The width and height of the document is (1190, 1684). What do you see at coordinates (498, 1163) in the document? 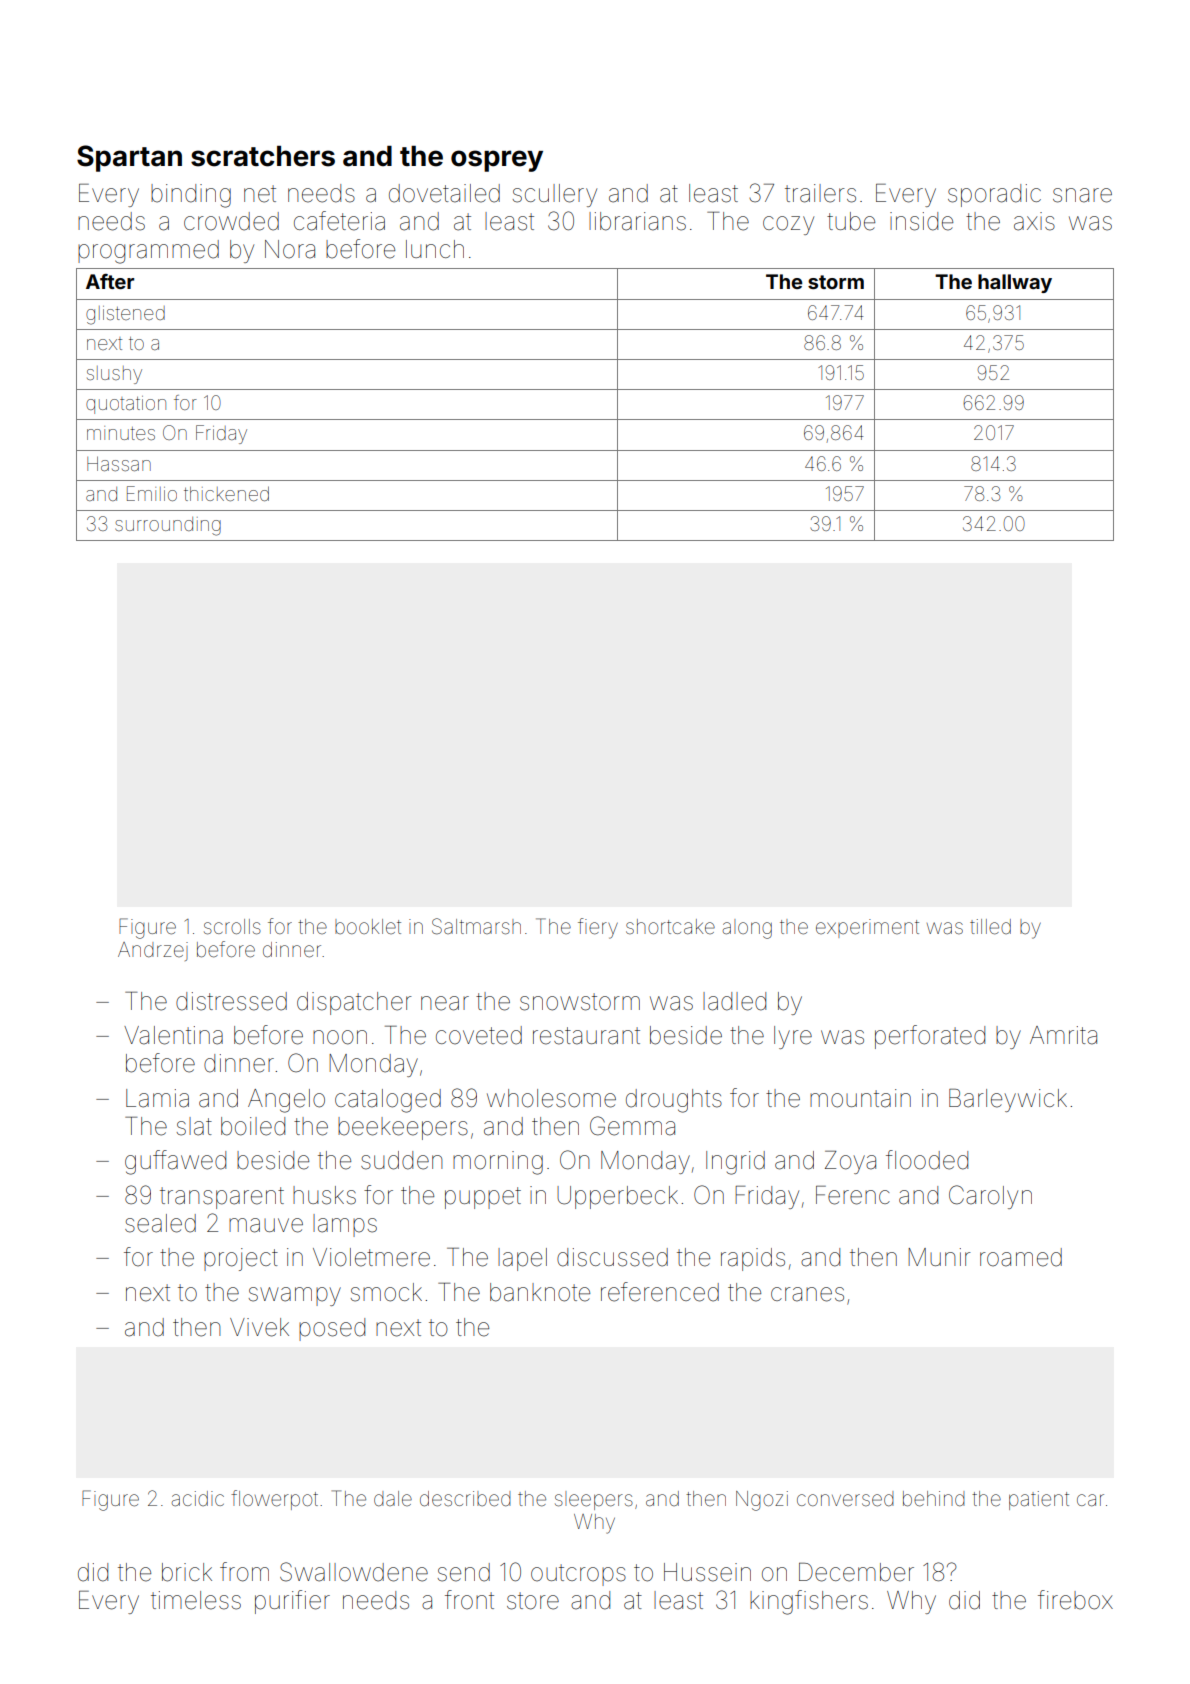
I see `morning` at bounding box center [498, 1163].
